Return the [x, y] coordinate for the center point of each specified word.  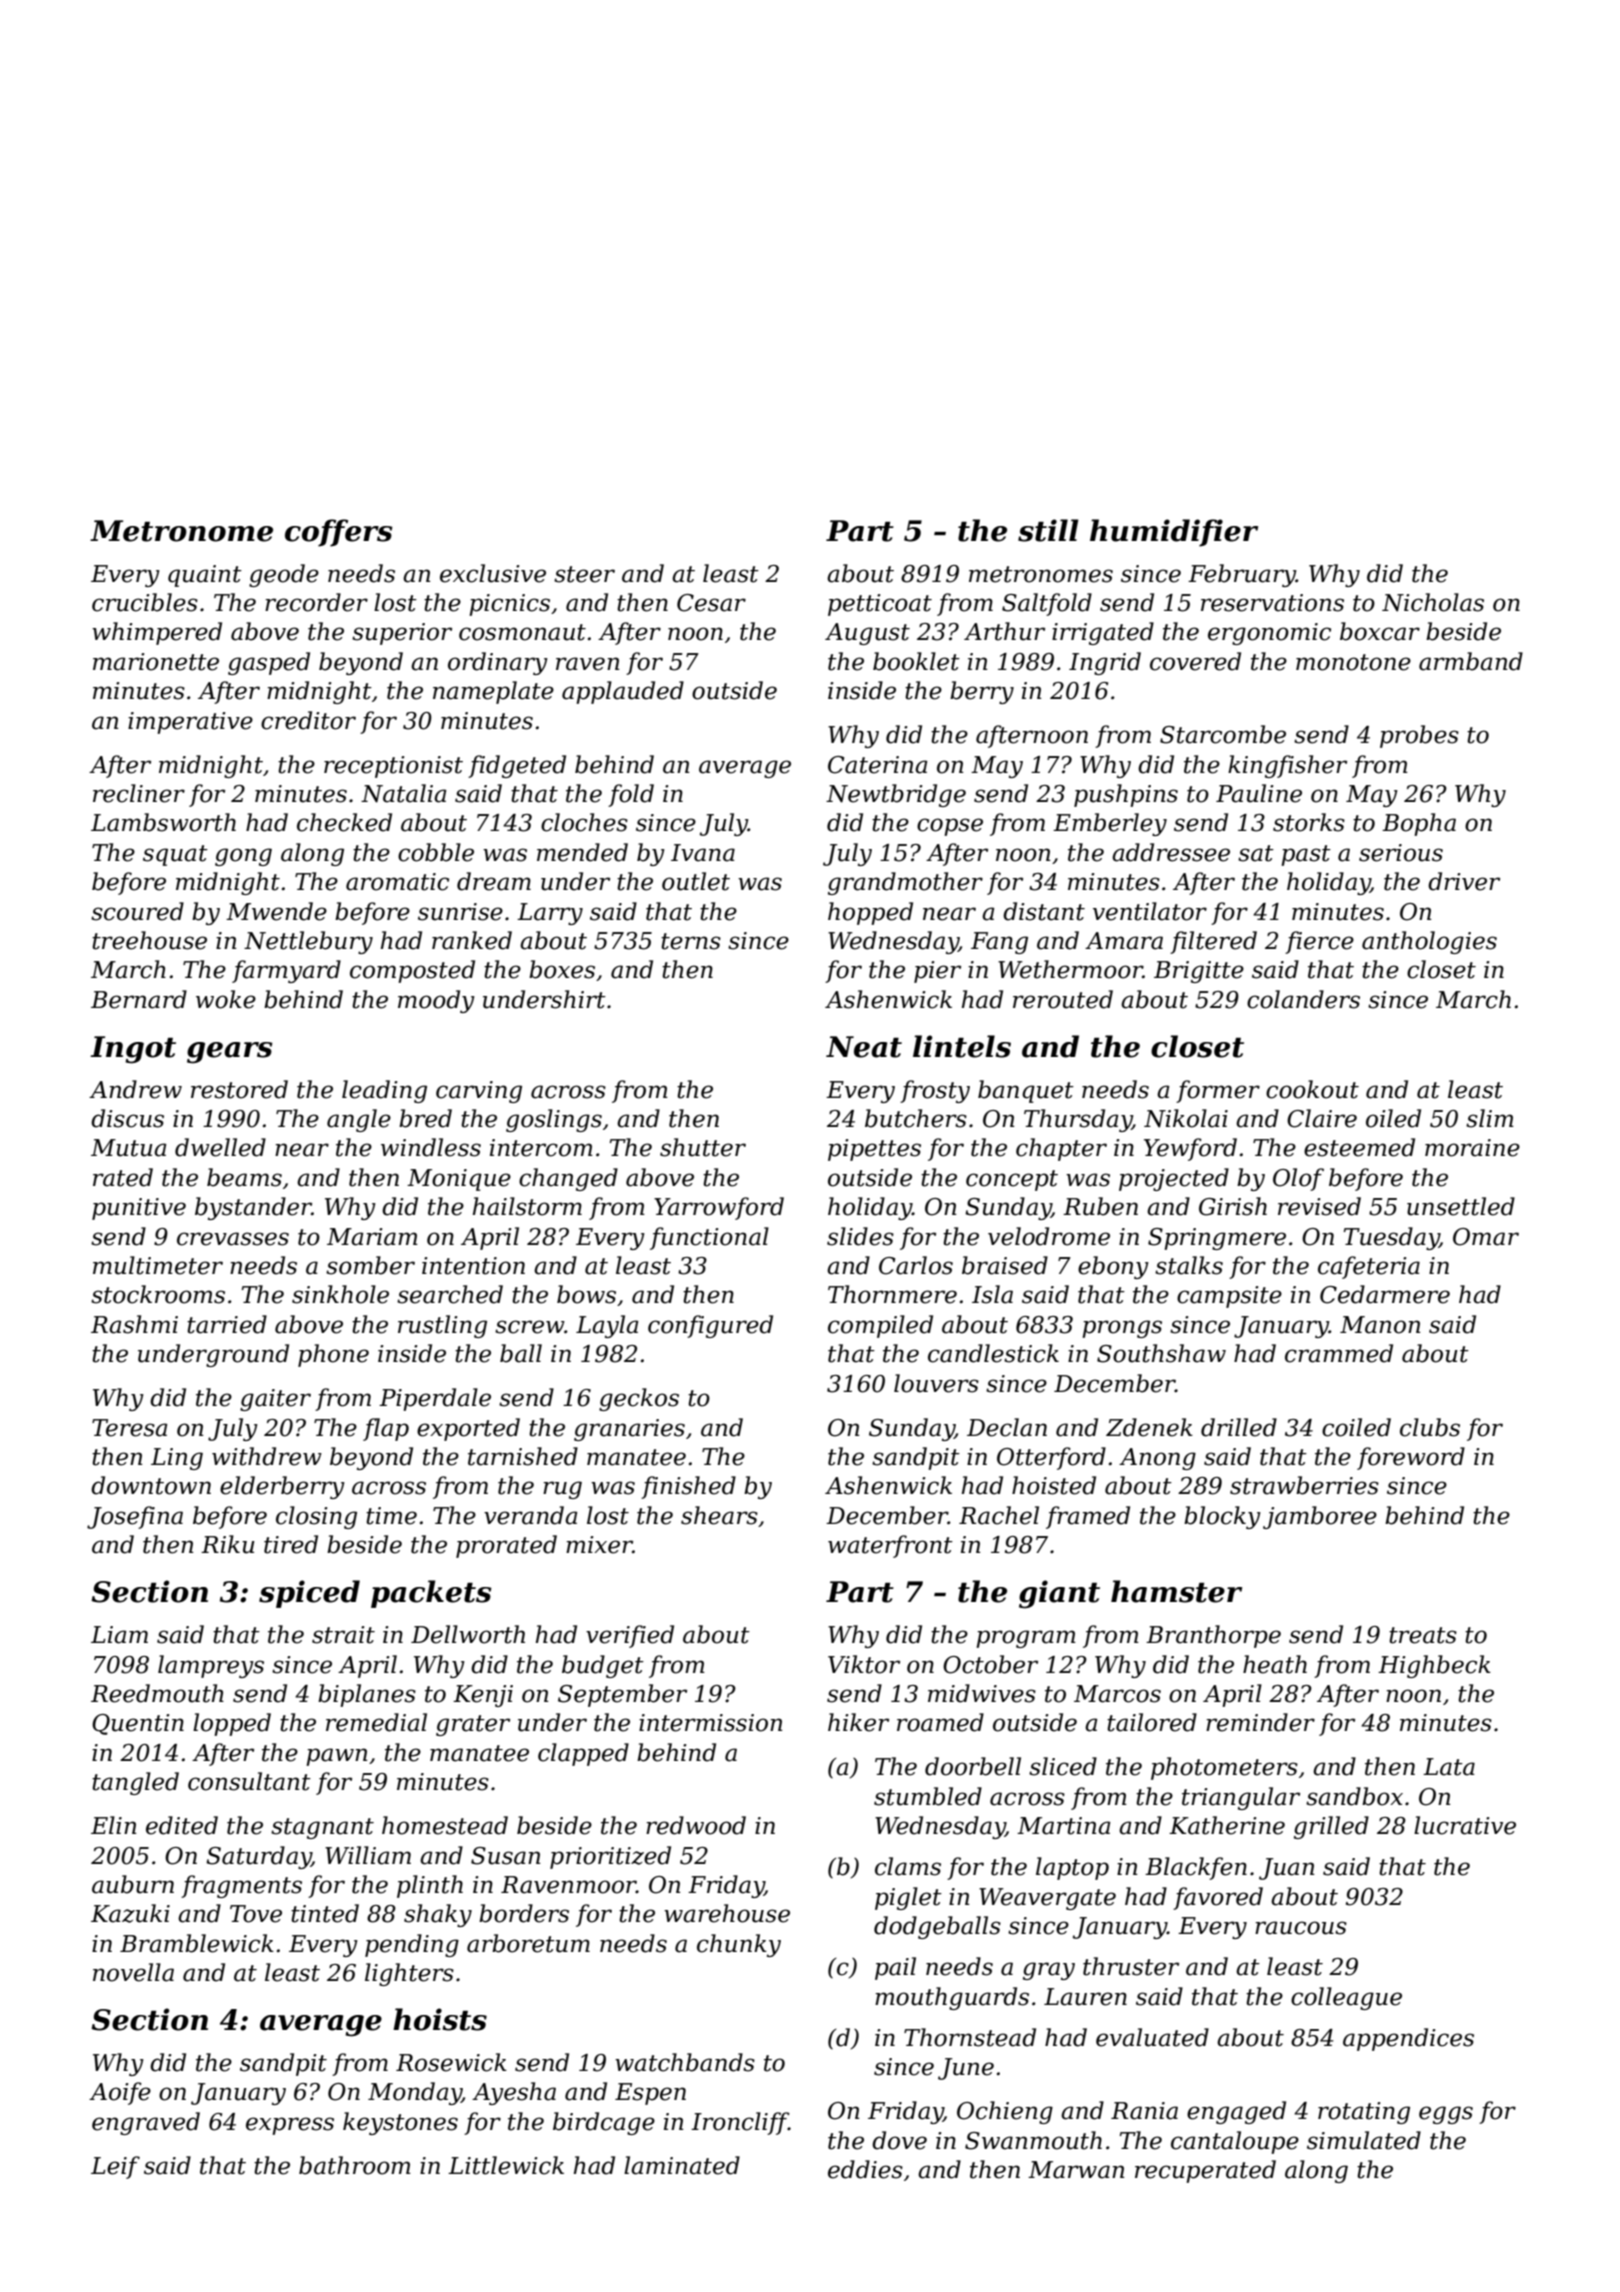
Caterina [877, 765]
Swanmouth [1033, 2140]
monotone [1353, 662]
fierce [1319, 942]
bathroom [355, 2165]
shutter [703, 1147]
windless [431, 1147]
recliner [139, 793]
